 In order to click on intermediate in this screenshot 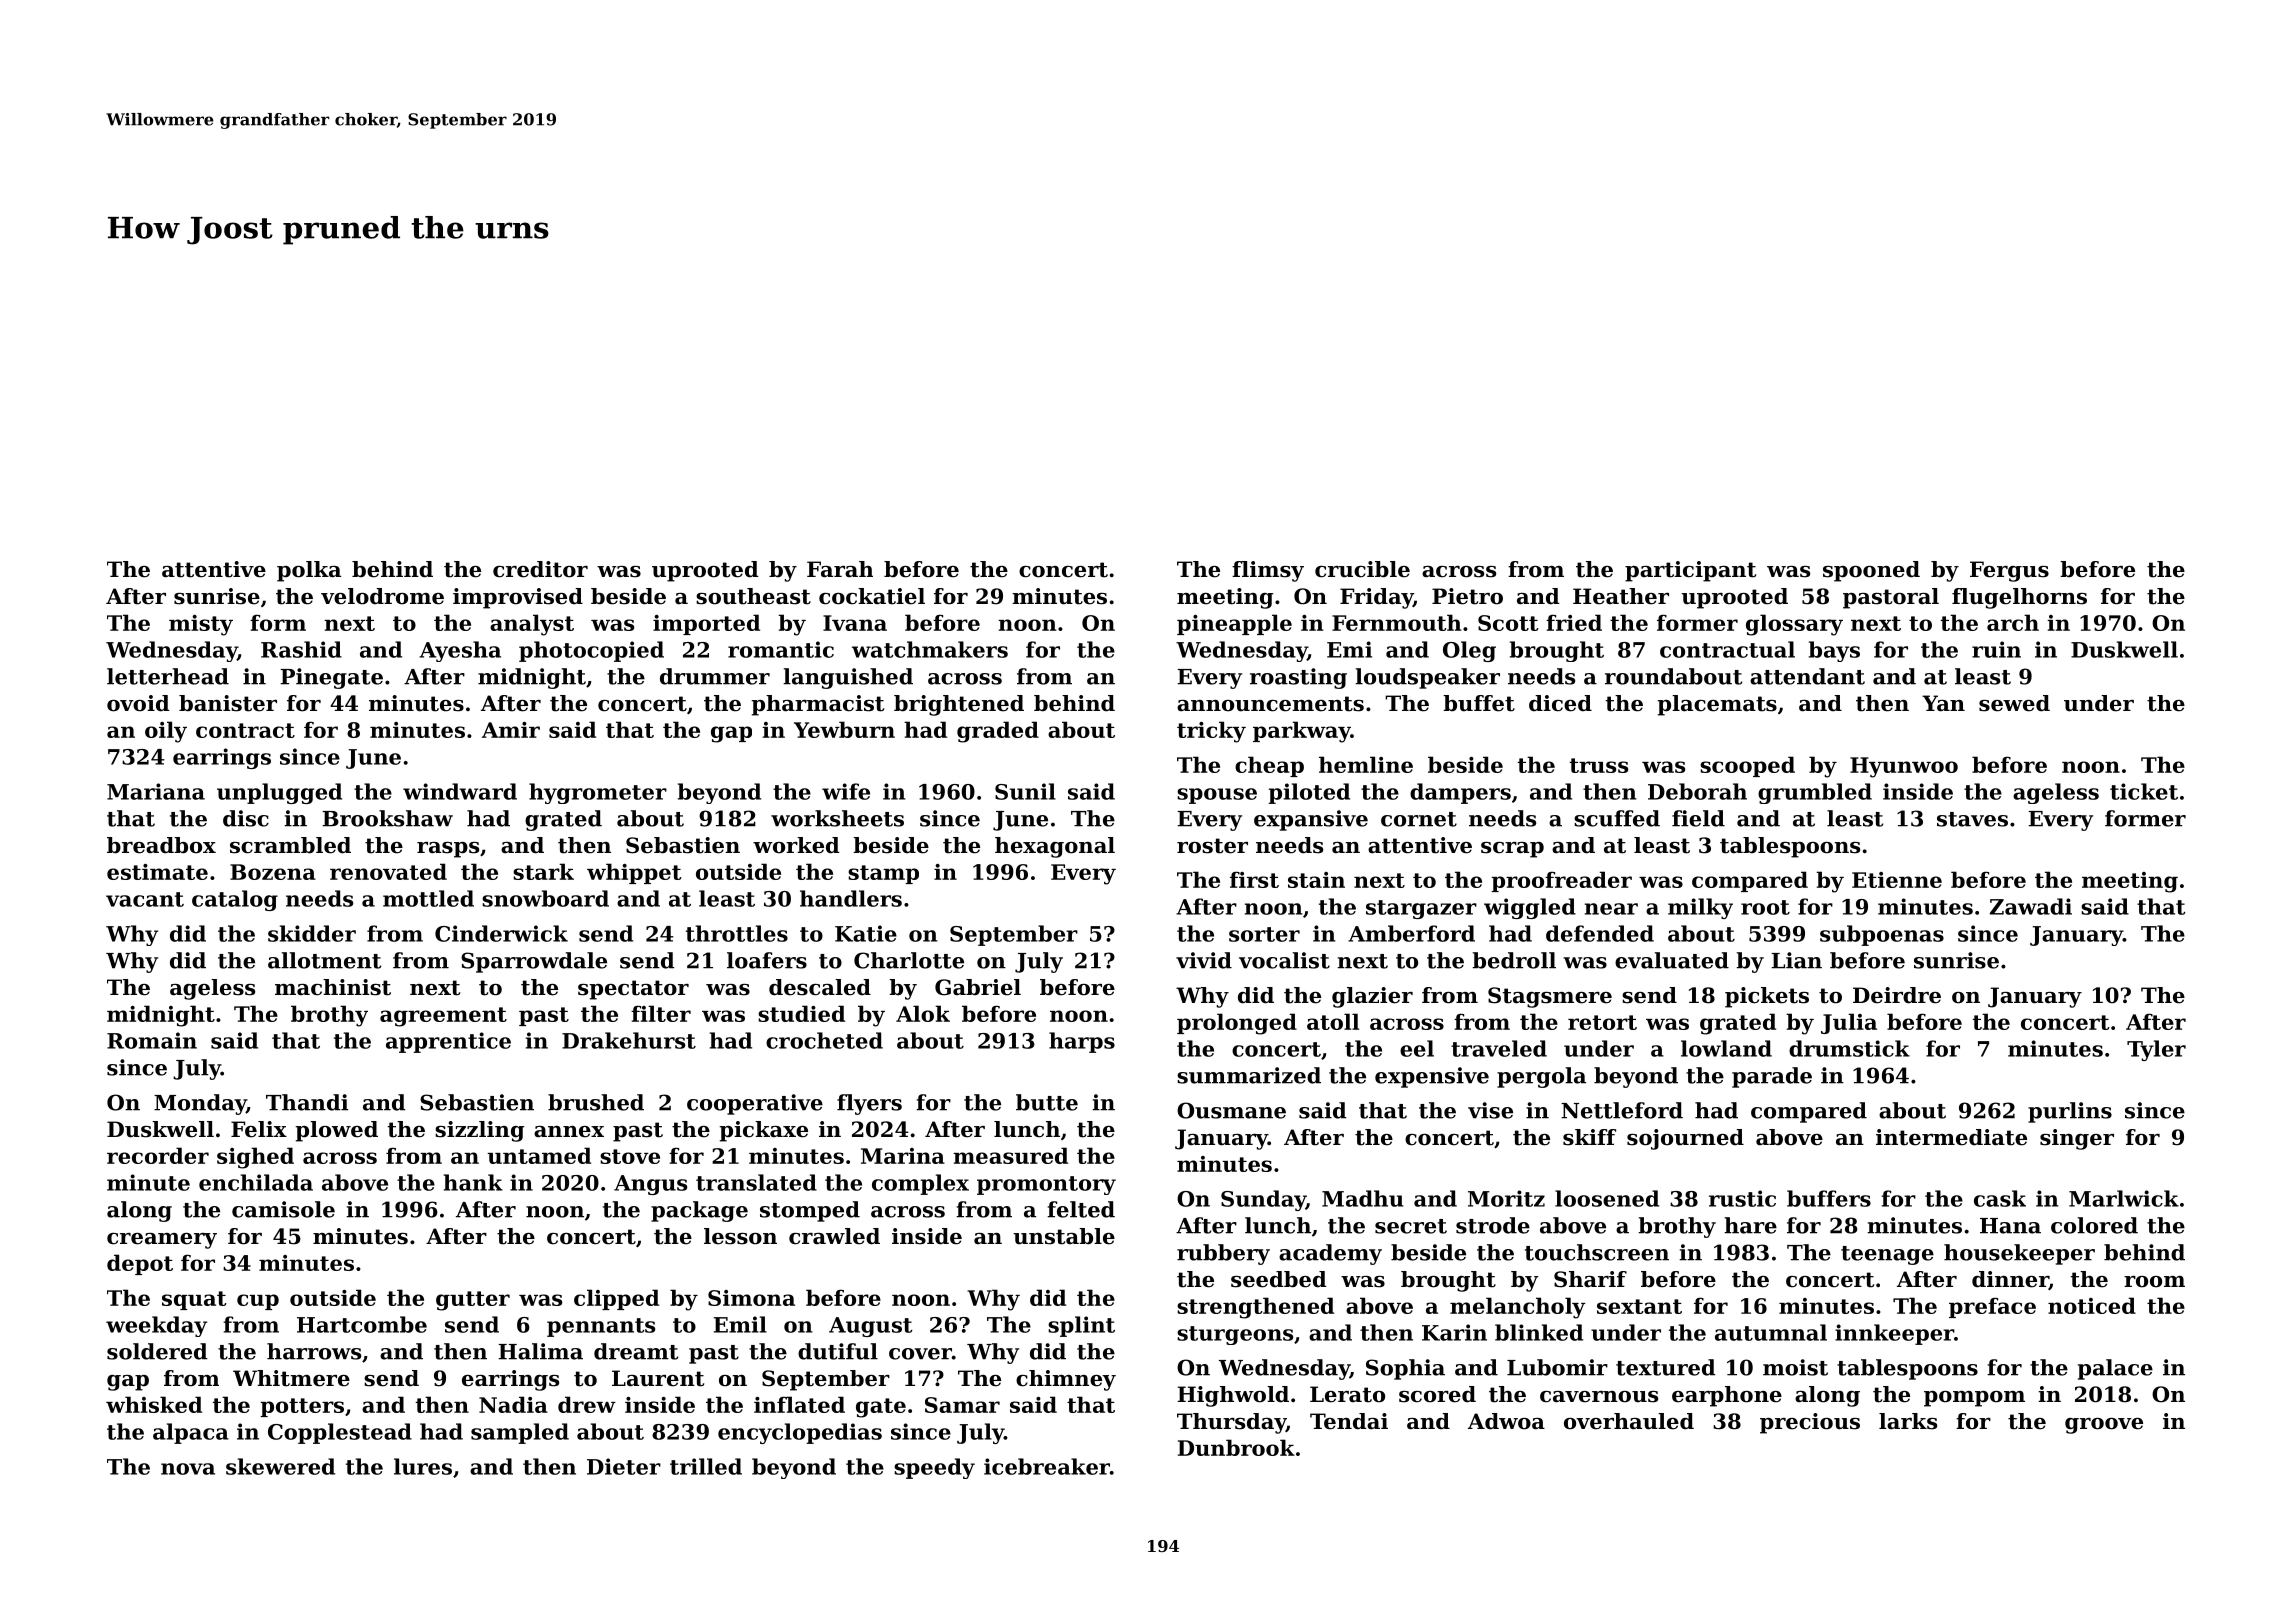, I will do `click(1951, 1137)`.
